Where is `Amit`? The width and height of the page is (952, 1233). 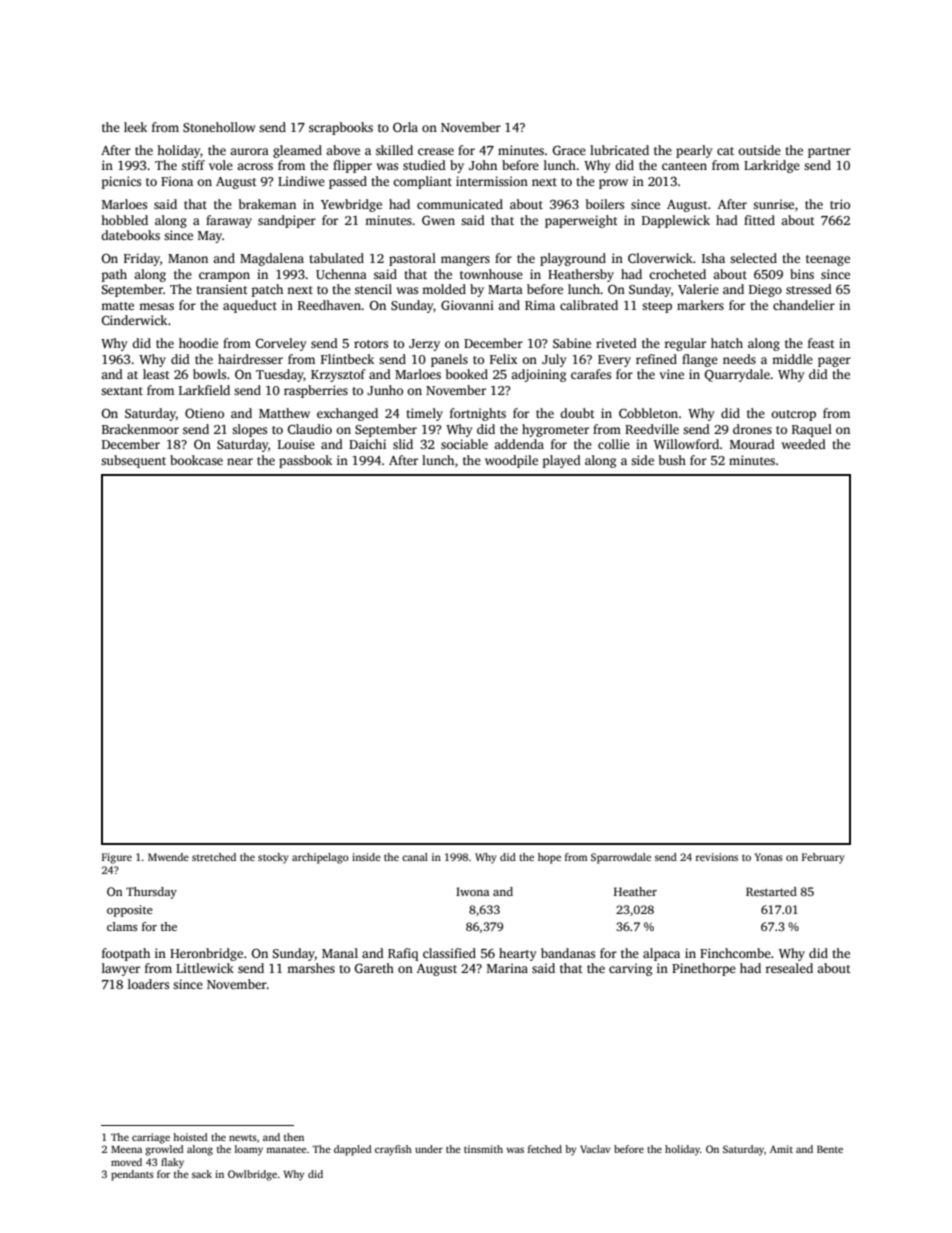
Amit is located at coordinates (781, 1149).
